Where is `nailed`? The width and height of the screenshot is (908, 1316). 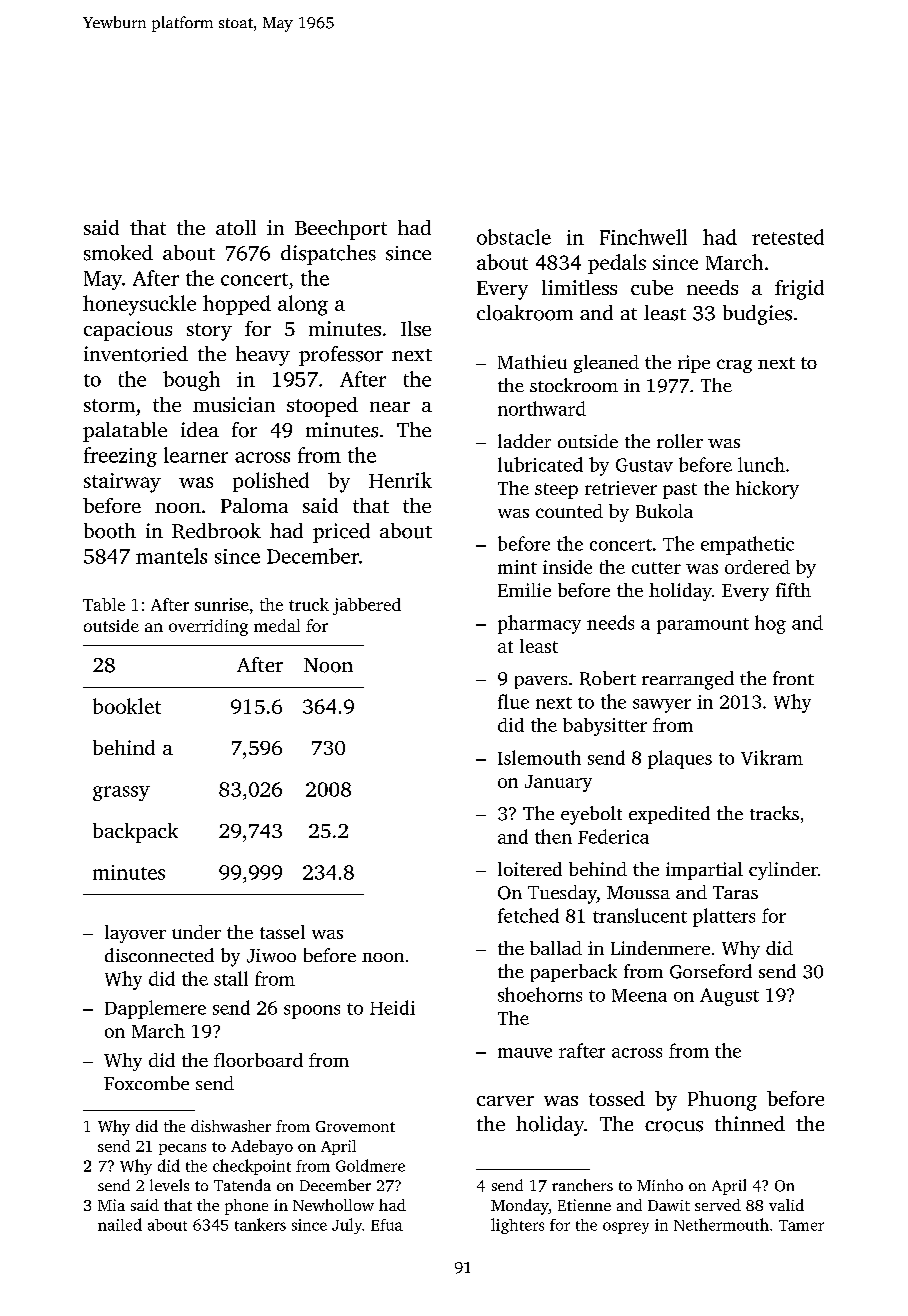 nailed is located at coordinates (120, 1224).
